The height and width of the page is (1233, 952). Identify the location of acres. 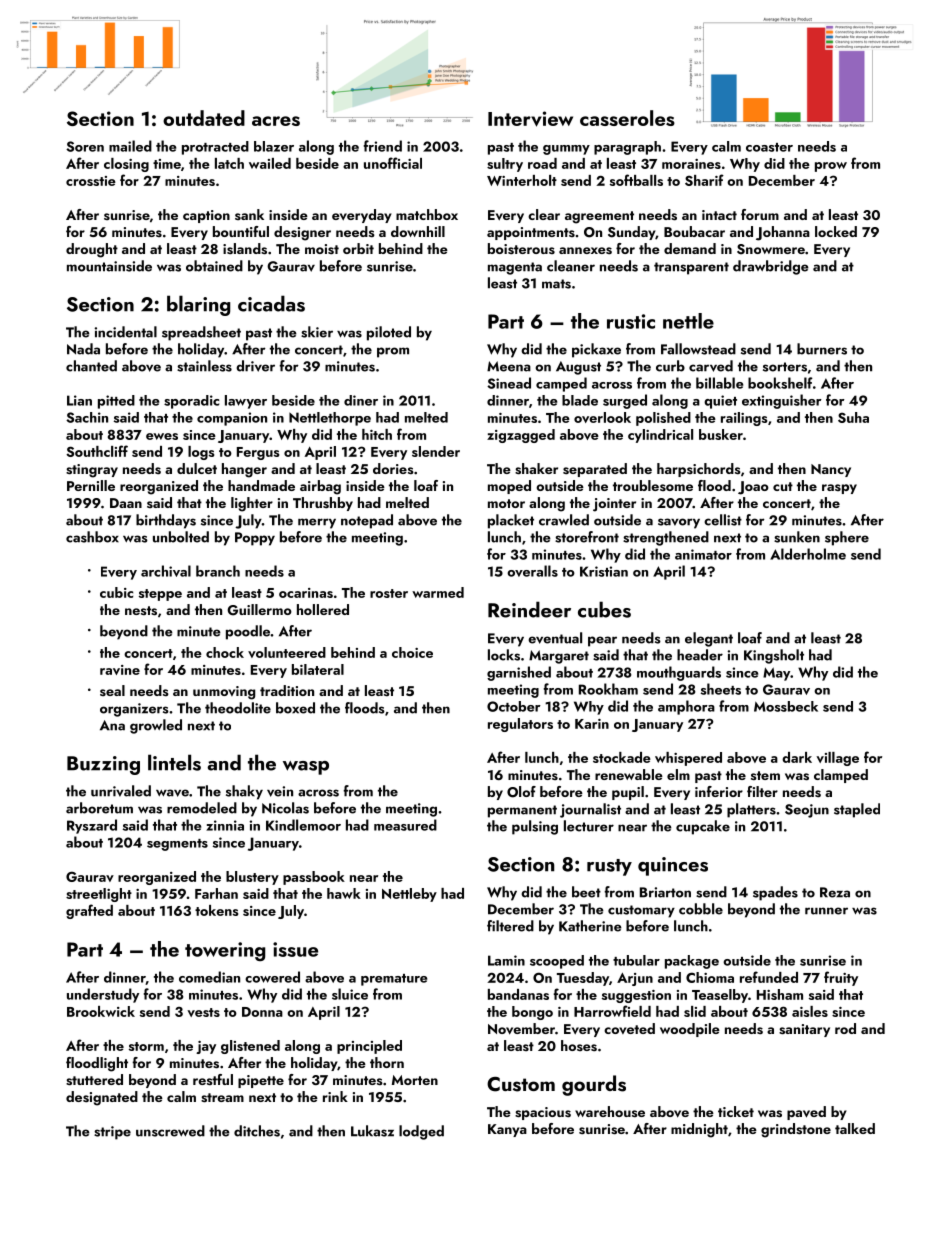
(276, 121).
